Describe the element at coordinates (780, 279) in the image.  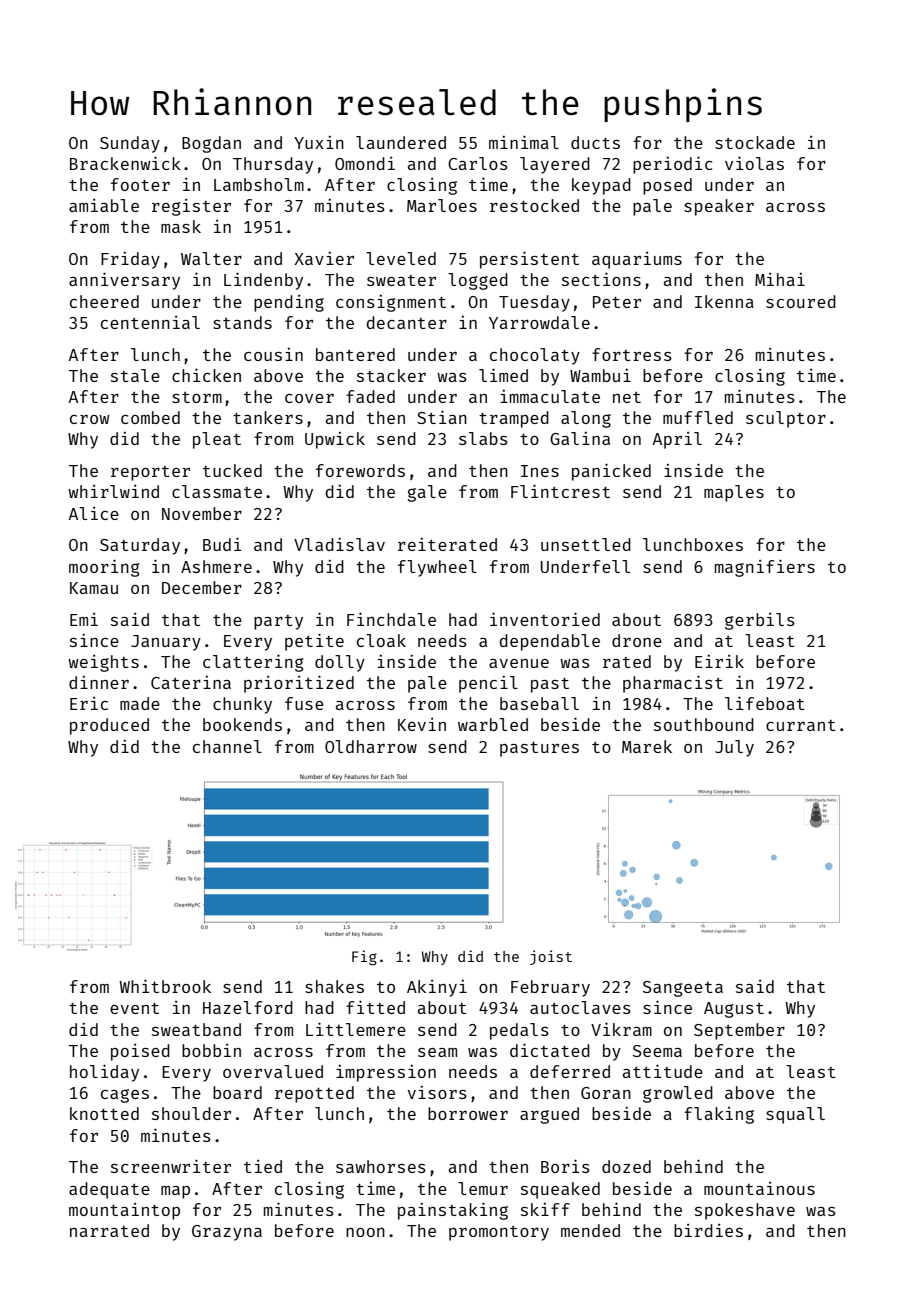
I see `Mihai` at that location.
